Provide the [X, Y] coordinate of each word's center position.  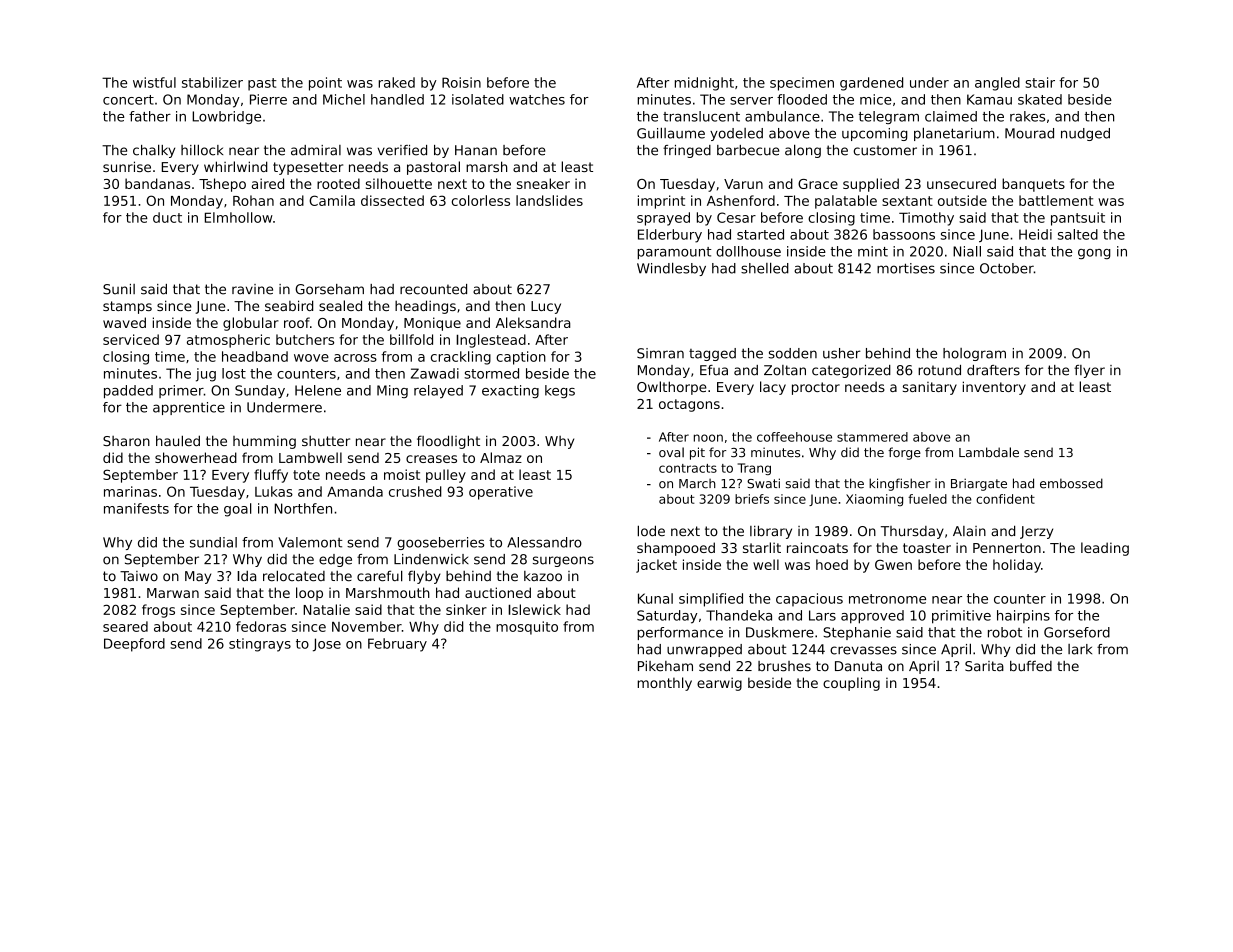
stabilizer [212, 82]
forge [904, 453]
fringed [687, 151]
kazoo [543, 576]
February [397, 645]
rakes [1027, 116]
